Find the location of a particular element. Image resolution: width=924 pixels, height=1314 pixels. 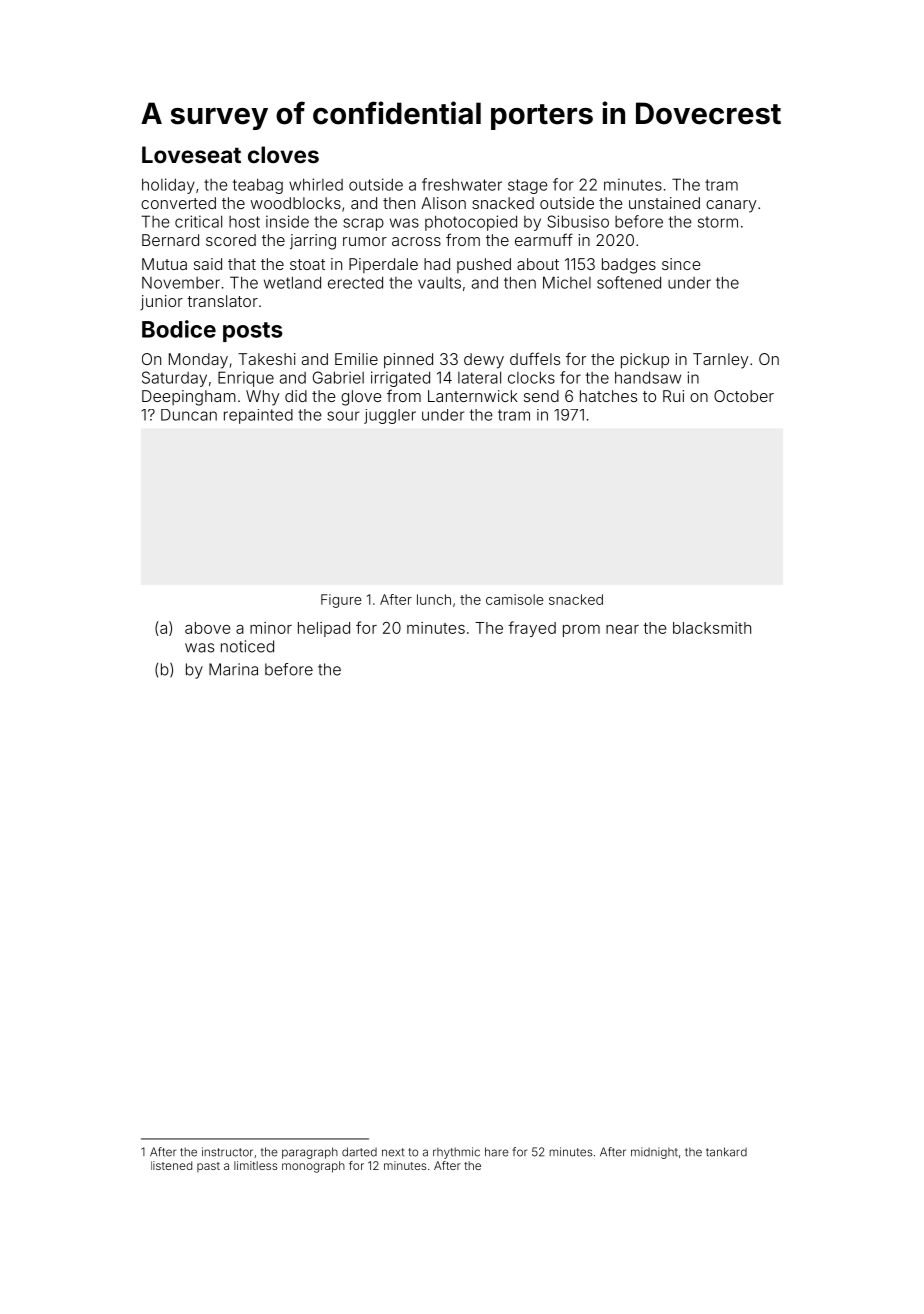

tankard is located at coordinates (726, 1152).
